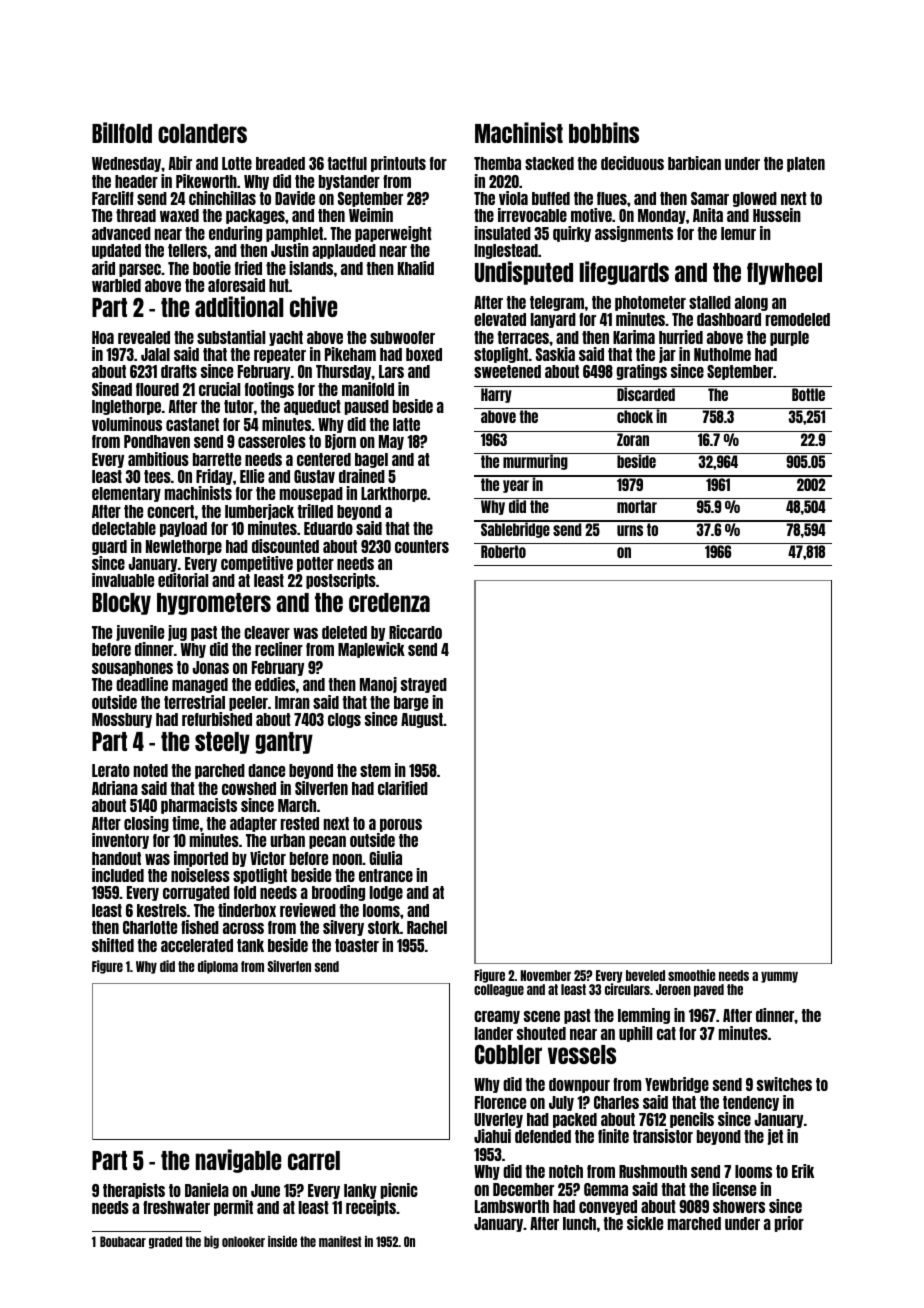  I want to click on noted, so click(151, 770).
